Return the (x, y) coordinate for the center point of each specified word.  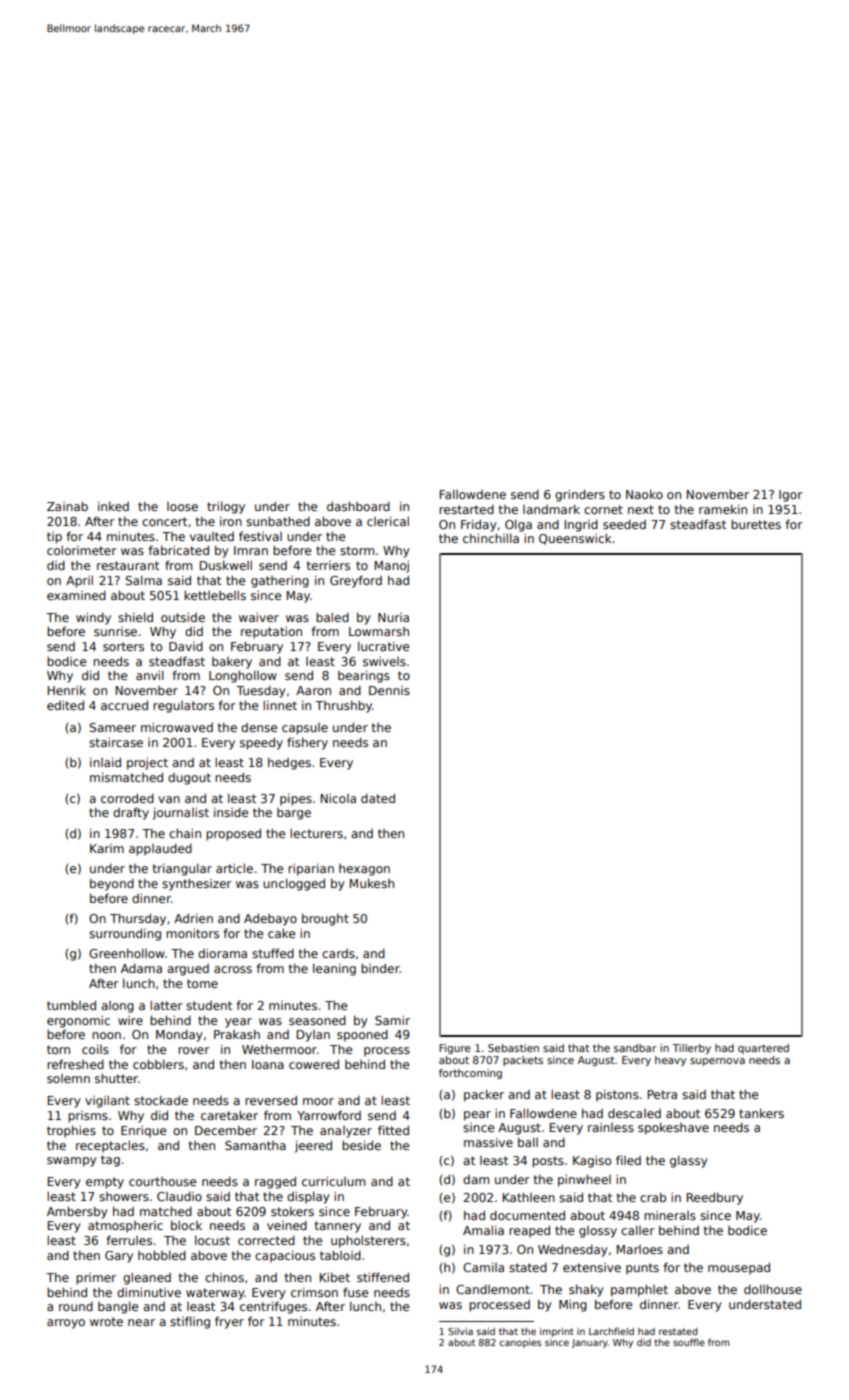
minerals (670, 1215)
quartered (763, 1049)
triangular (182, 869)
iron (231, 521)
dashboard (358, 506)
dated (378, 798)
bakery (232, 663)
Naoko (644, 494)
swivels (384, 661)
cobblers (158, 1064)
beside (361, 1145)
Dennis (389, 690)
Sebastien (513, 1048)
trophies (71, 1131)
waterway (215, 1294)
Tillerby (691, 1049)
